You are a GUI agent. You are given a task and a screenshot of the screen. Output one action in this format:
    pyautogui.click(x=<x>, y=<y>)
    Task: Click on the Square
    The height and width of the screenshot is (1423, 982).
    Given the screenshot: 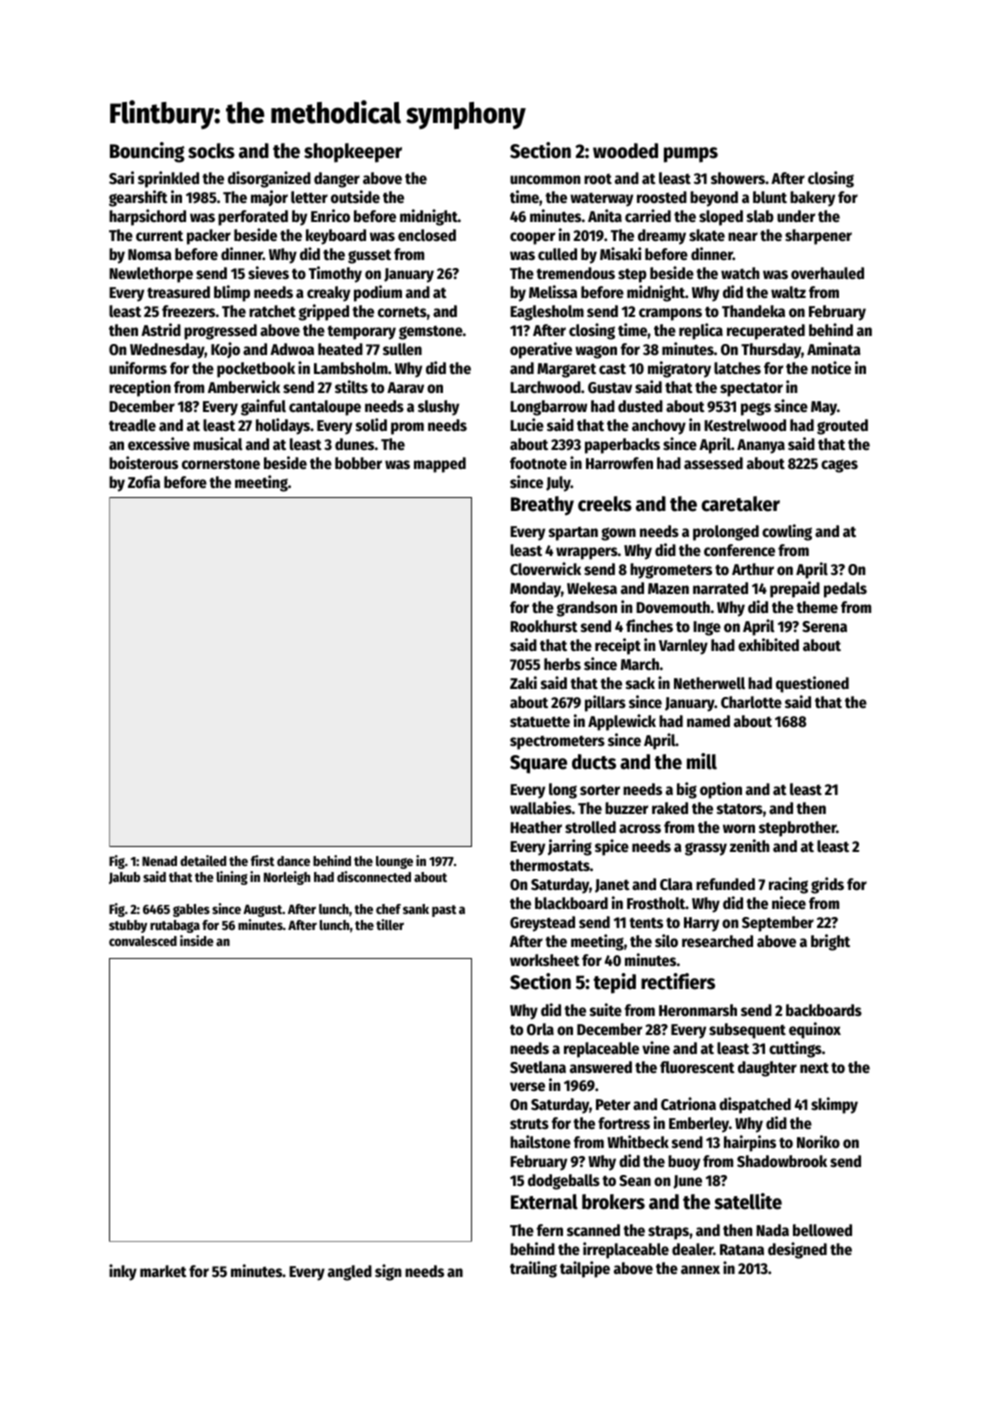 What is the action you would take?
    pyautogui.click(x=538, y=764)
